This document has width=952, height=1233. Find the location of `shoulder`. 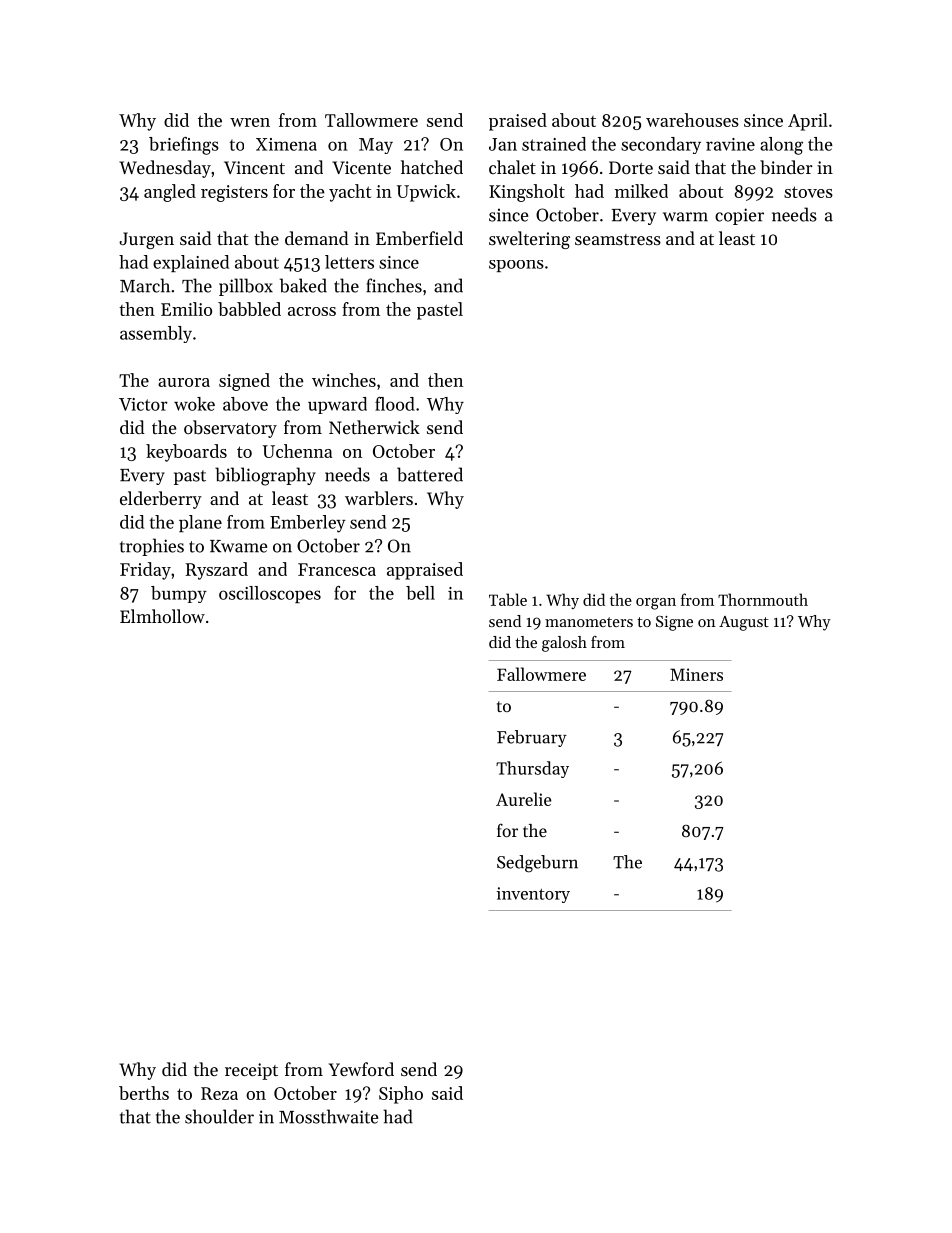

shoulder is located at coordinates (219, 1116).
